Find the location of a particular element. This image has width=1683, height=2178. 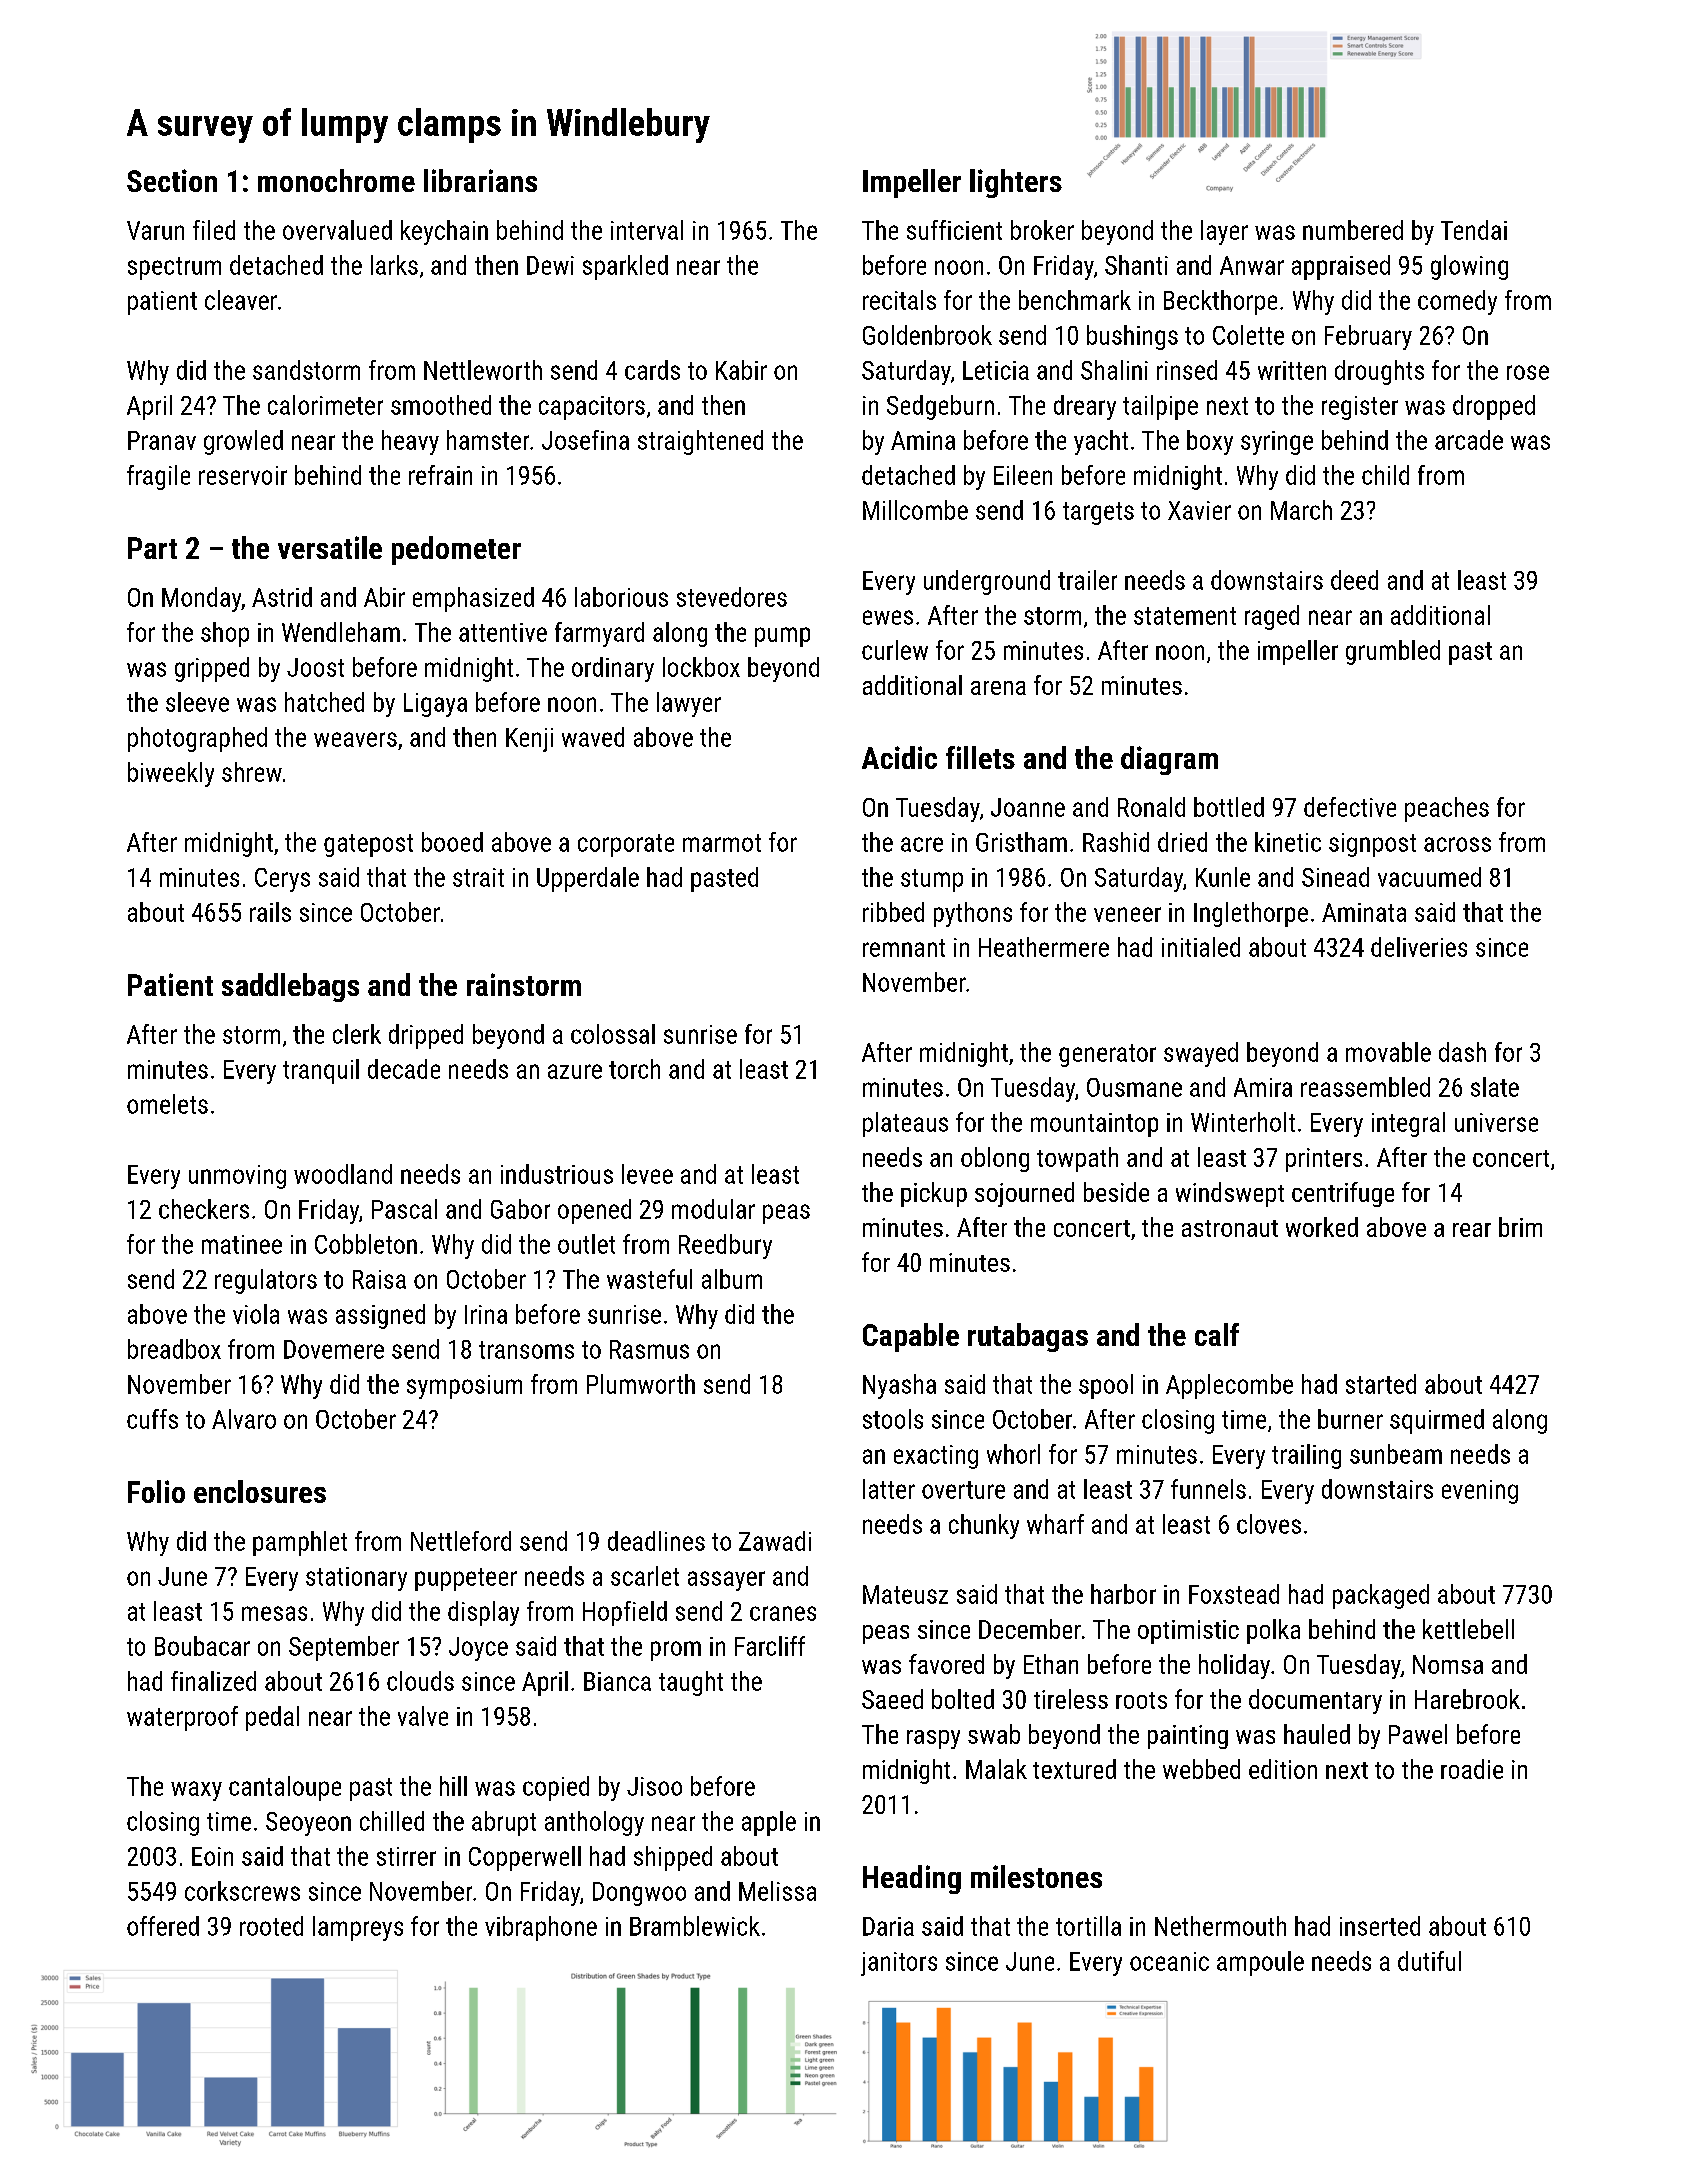

child is located at coordinates (1385, 475).
